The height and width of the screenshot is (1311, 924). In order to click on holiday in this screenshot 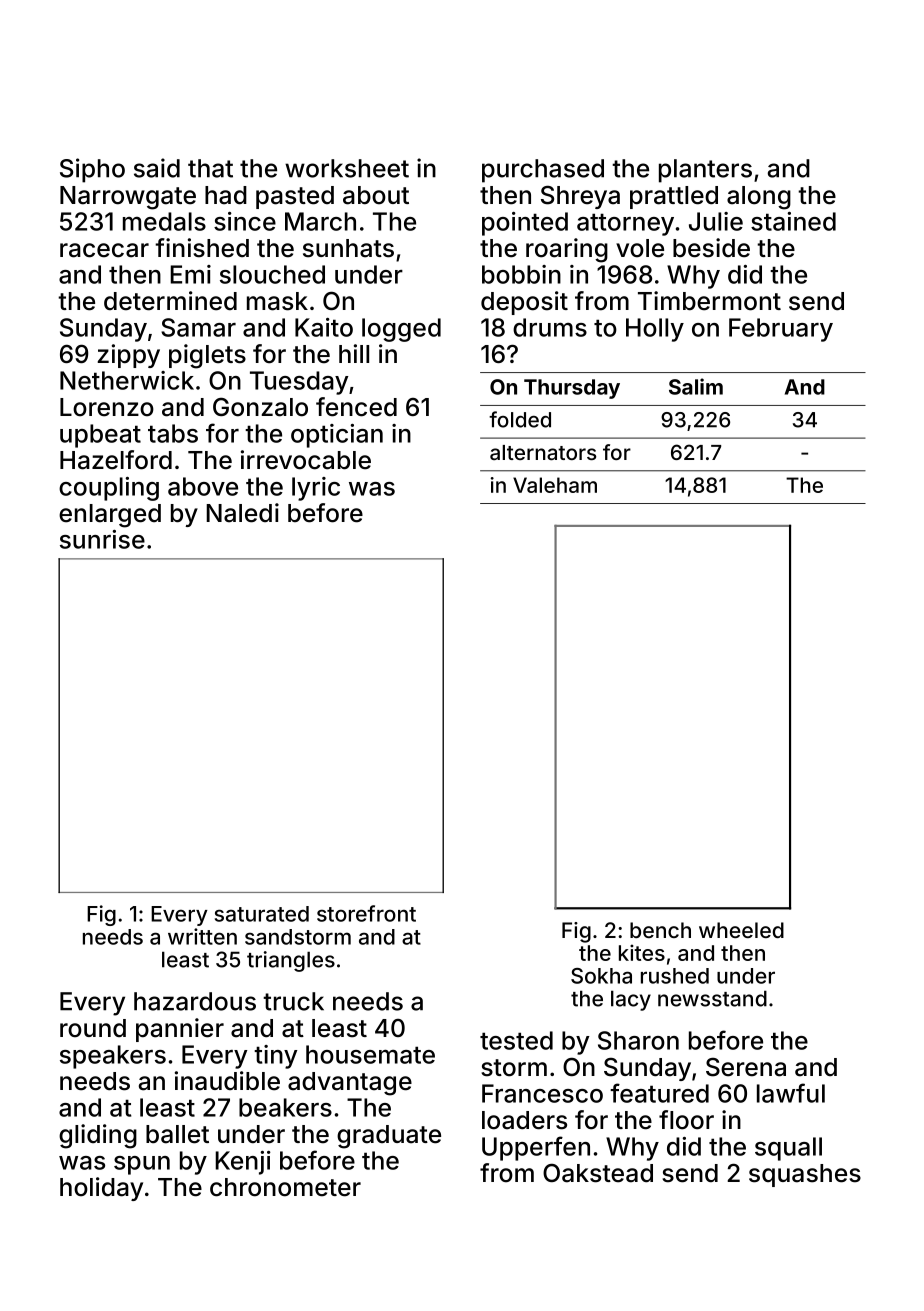, I will do `click(101, 1189)`.
